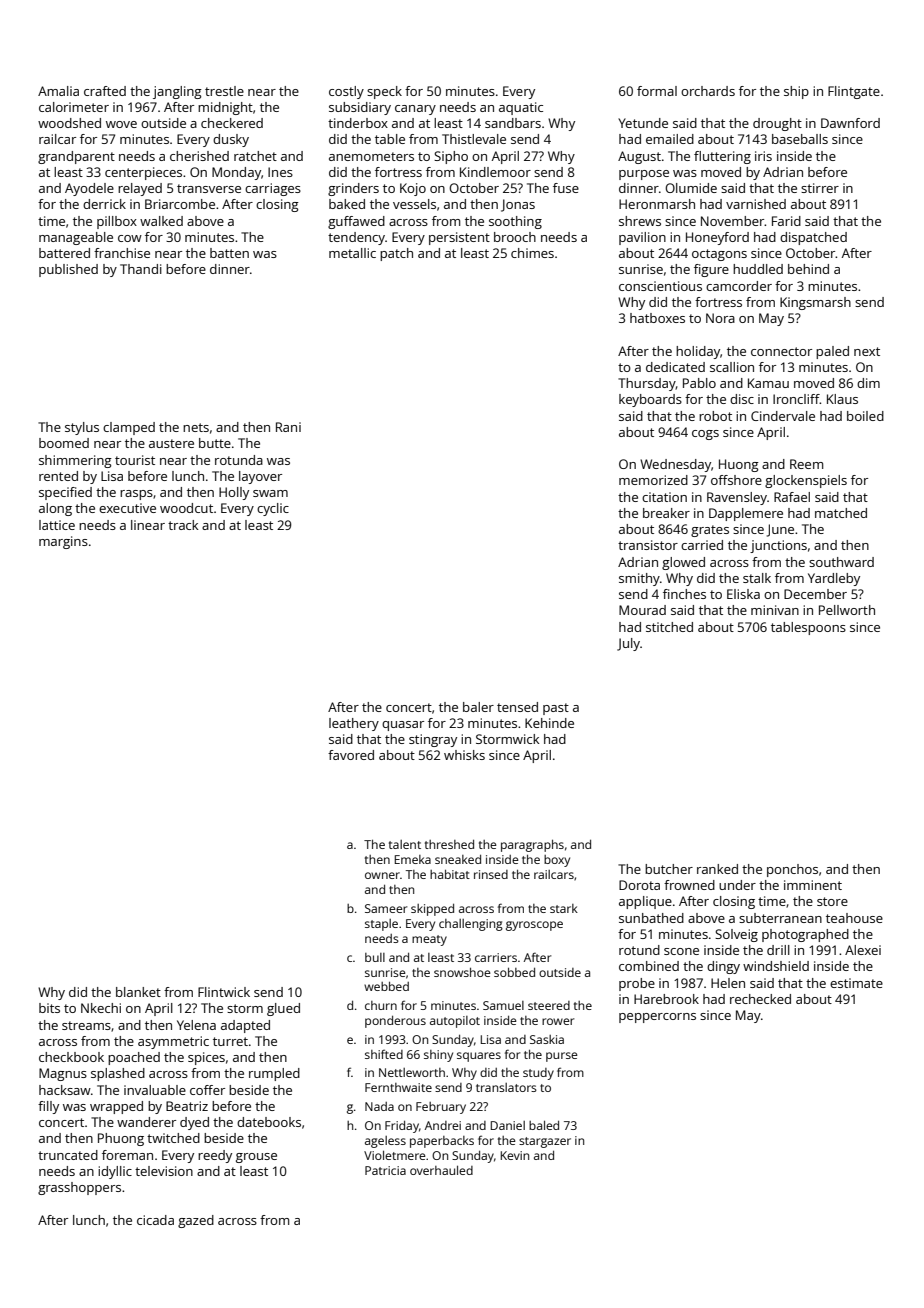 This document has width=924, height=1308. Describe the element at coordinates (155, 1220) in the document. I see `cicada` at that location.
